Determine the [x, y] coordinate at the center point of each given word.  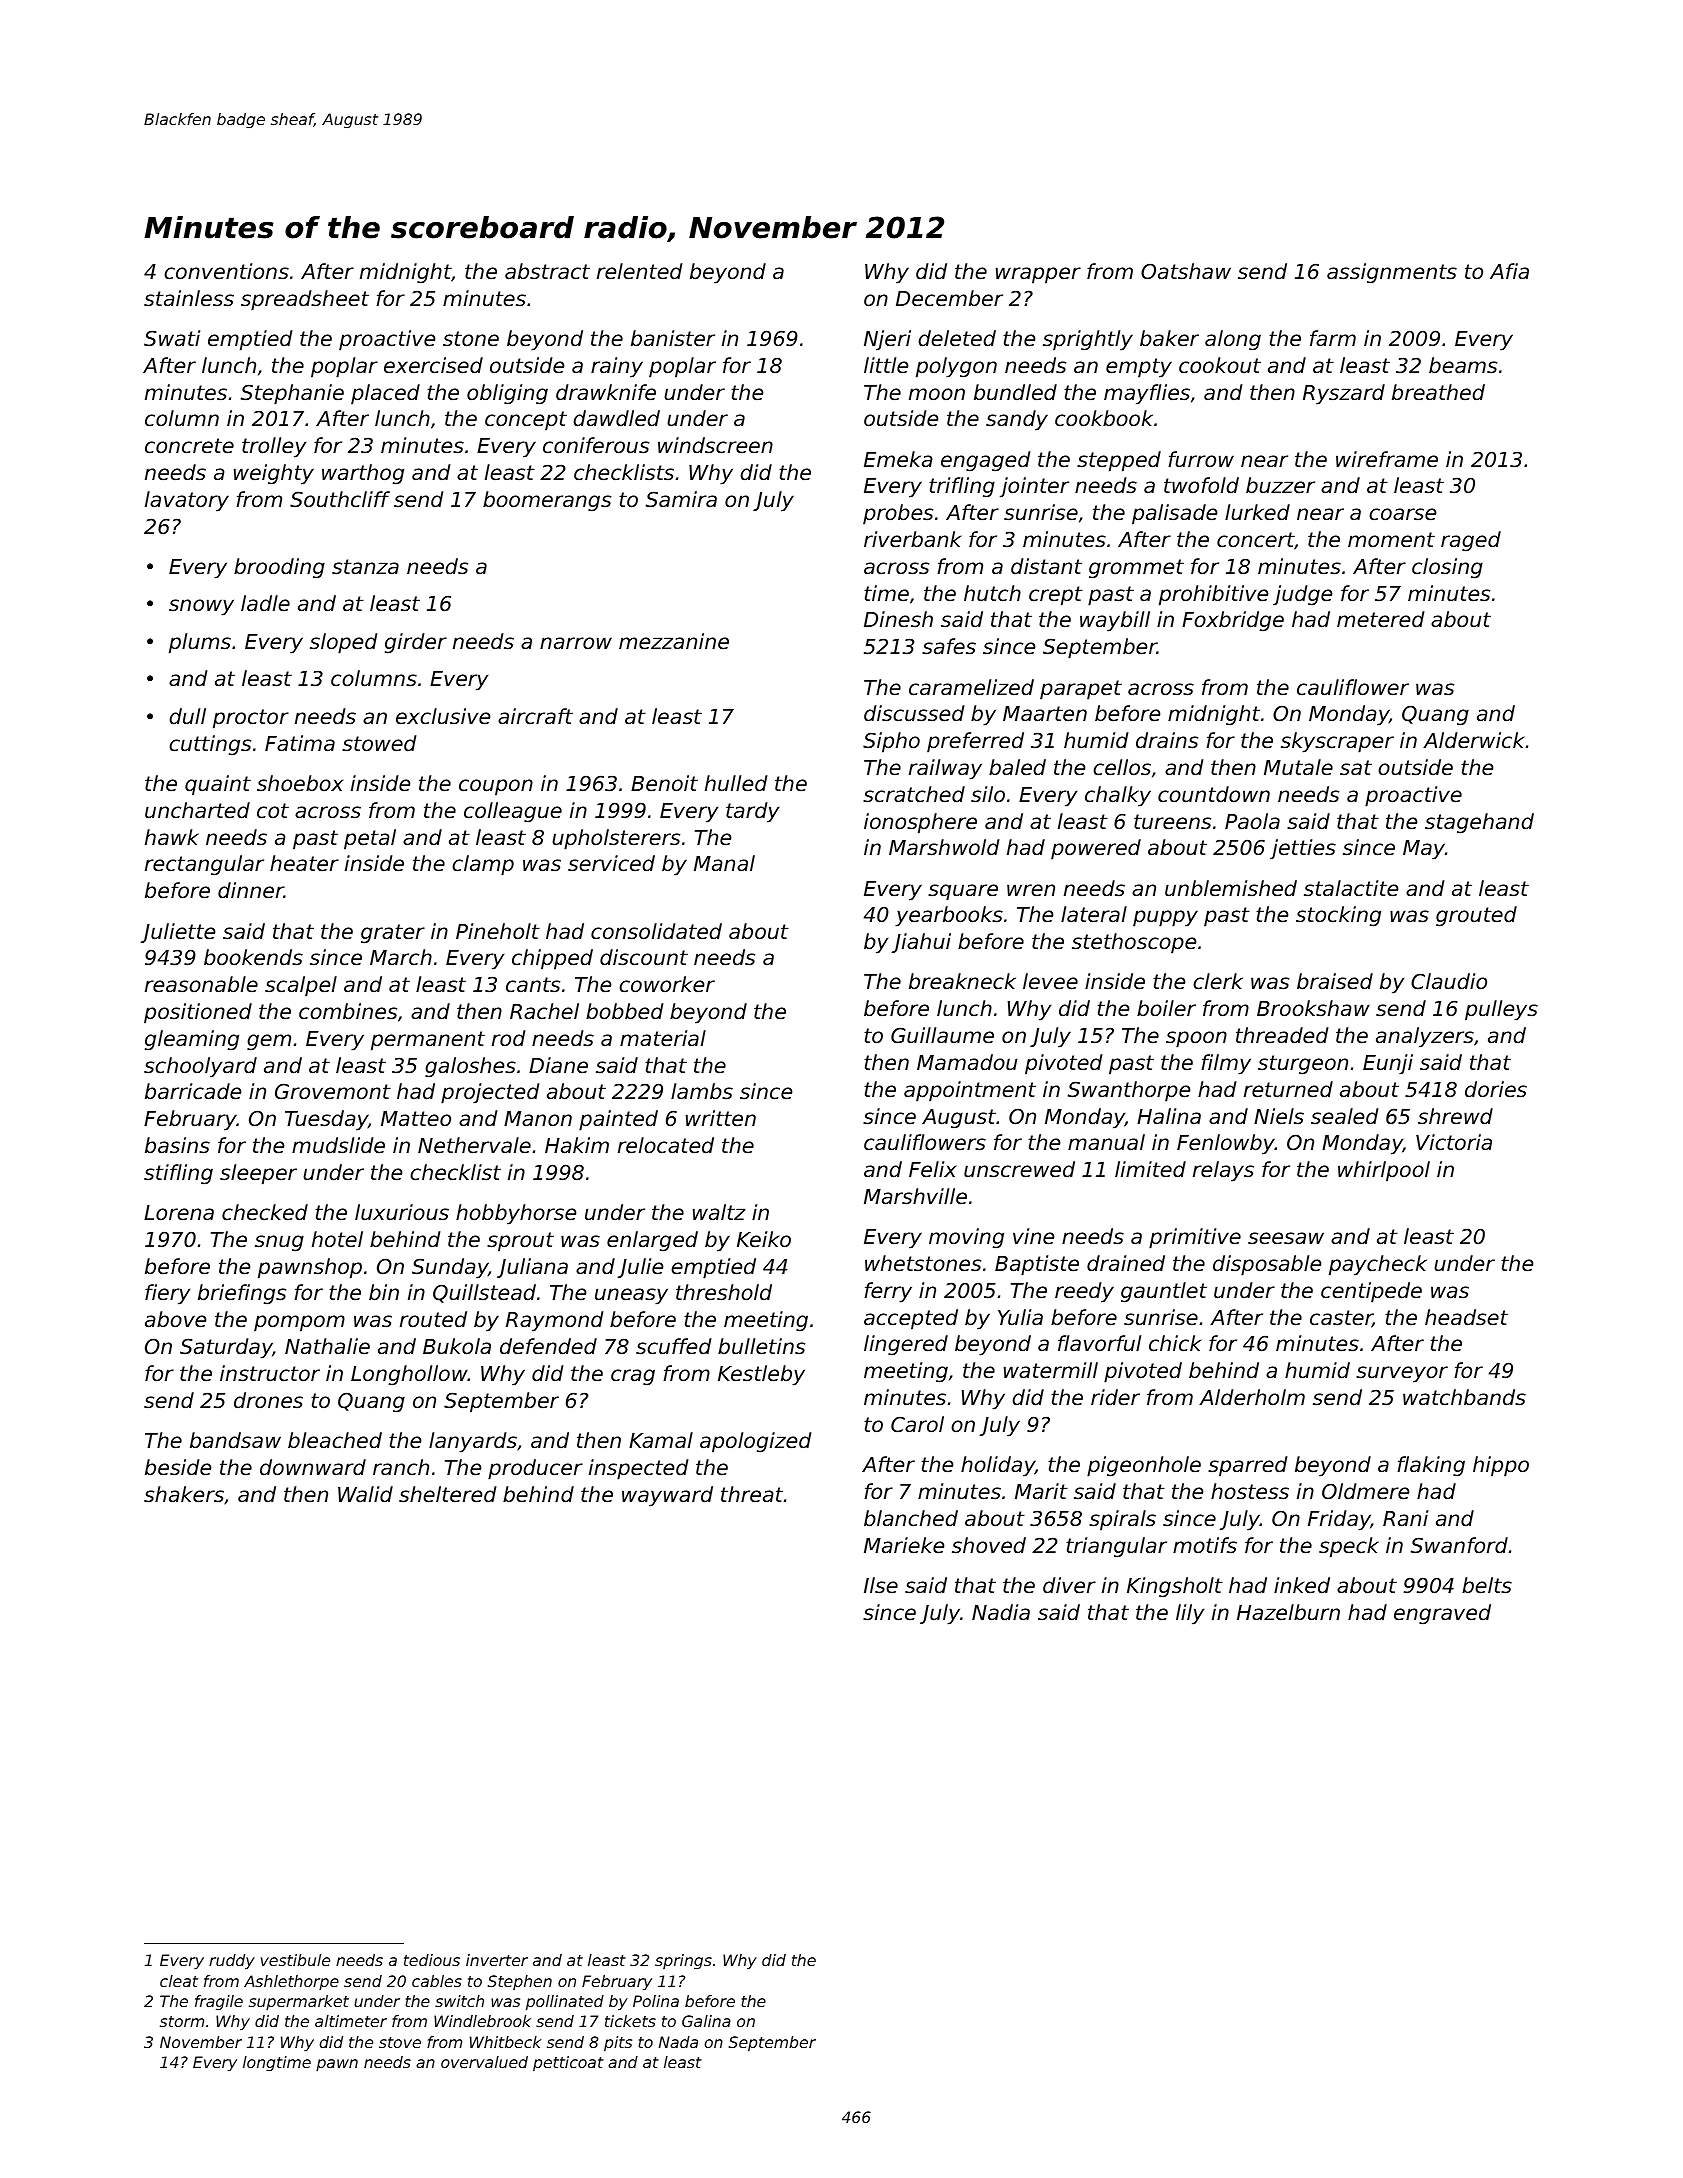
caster [1341, 1319]
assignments [1392, 273]
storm [182, 2021]
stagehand [1479, 823]
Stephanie [292, 394]
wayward [667, 1496]
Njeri [887, 340]
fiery [167, 1294]
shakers [184, 1494]
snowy [201, 607]
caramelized [971, 687]
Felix [932, 1169]
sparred [1247, 1466]
